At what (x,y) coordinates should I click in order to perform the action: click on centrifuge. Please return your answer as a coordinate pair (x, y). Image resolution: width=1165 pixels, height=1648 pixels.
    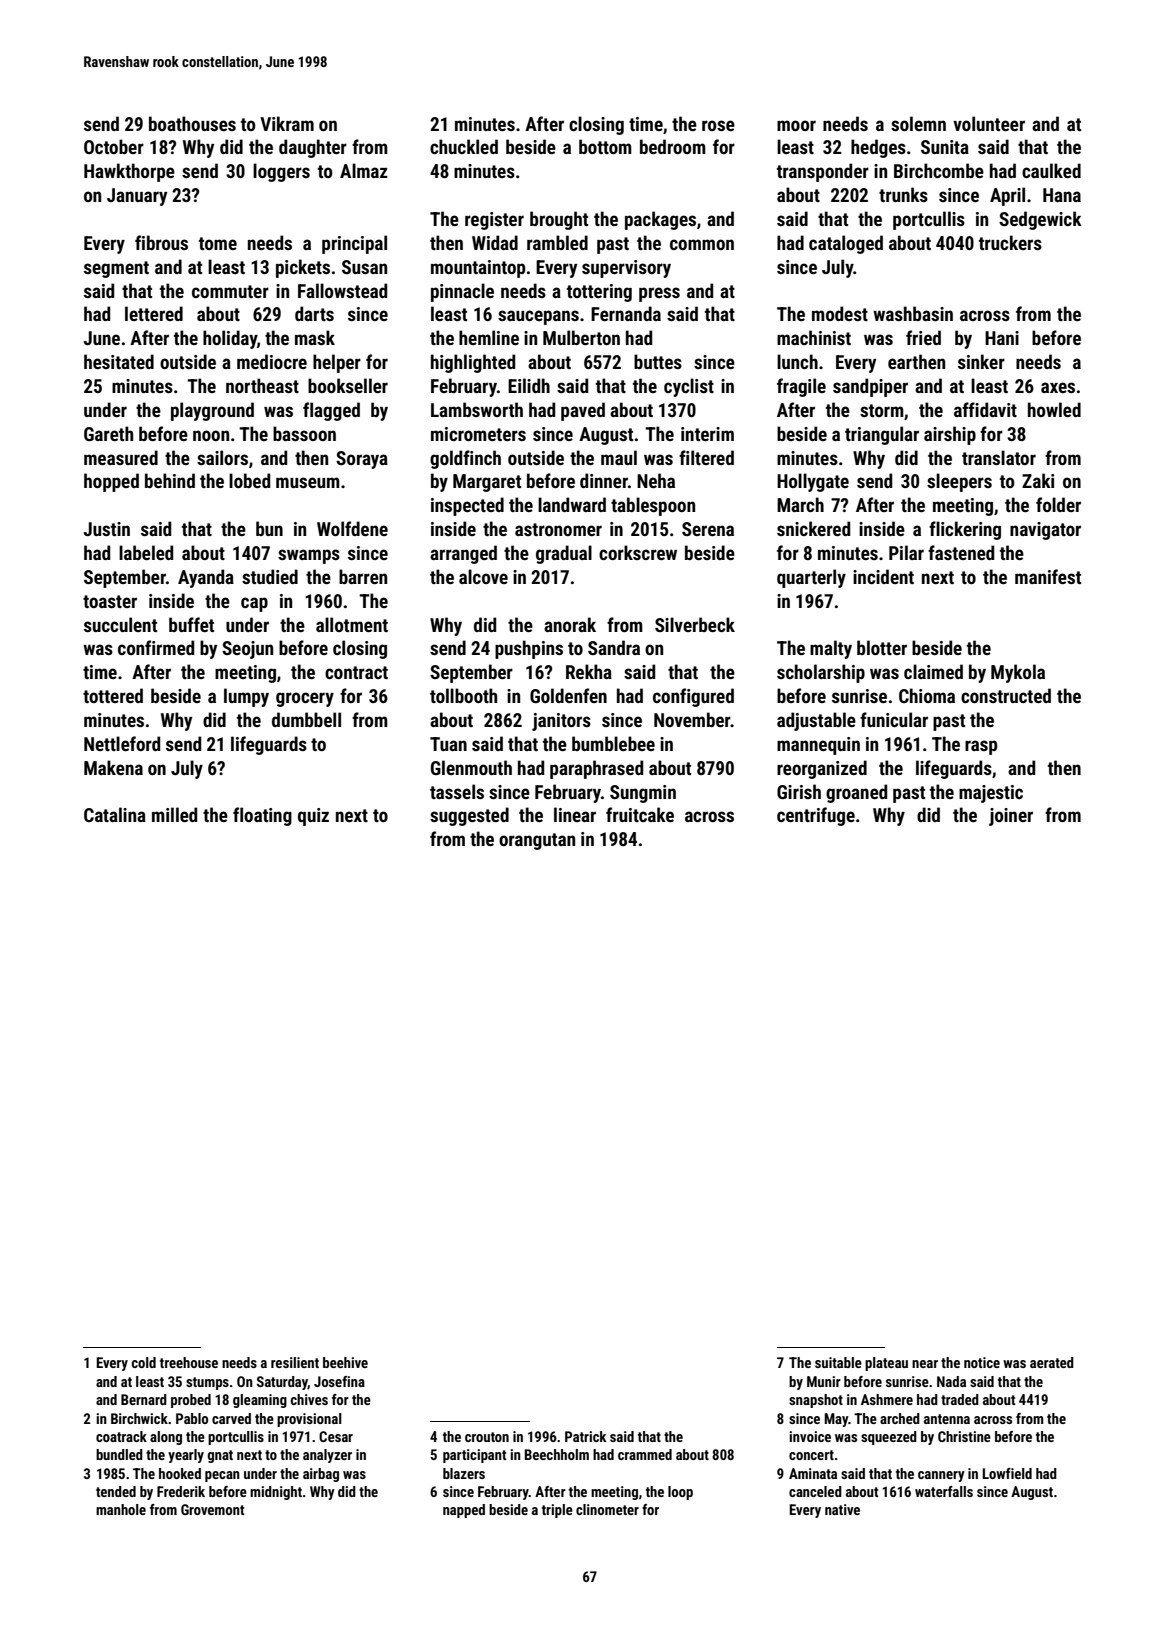
    Looking at the image, I should click on (816, 816).
